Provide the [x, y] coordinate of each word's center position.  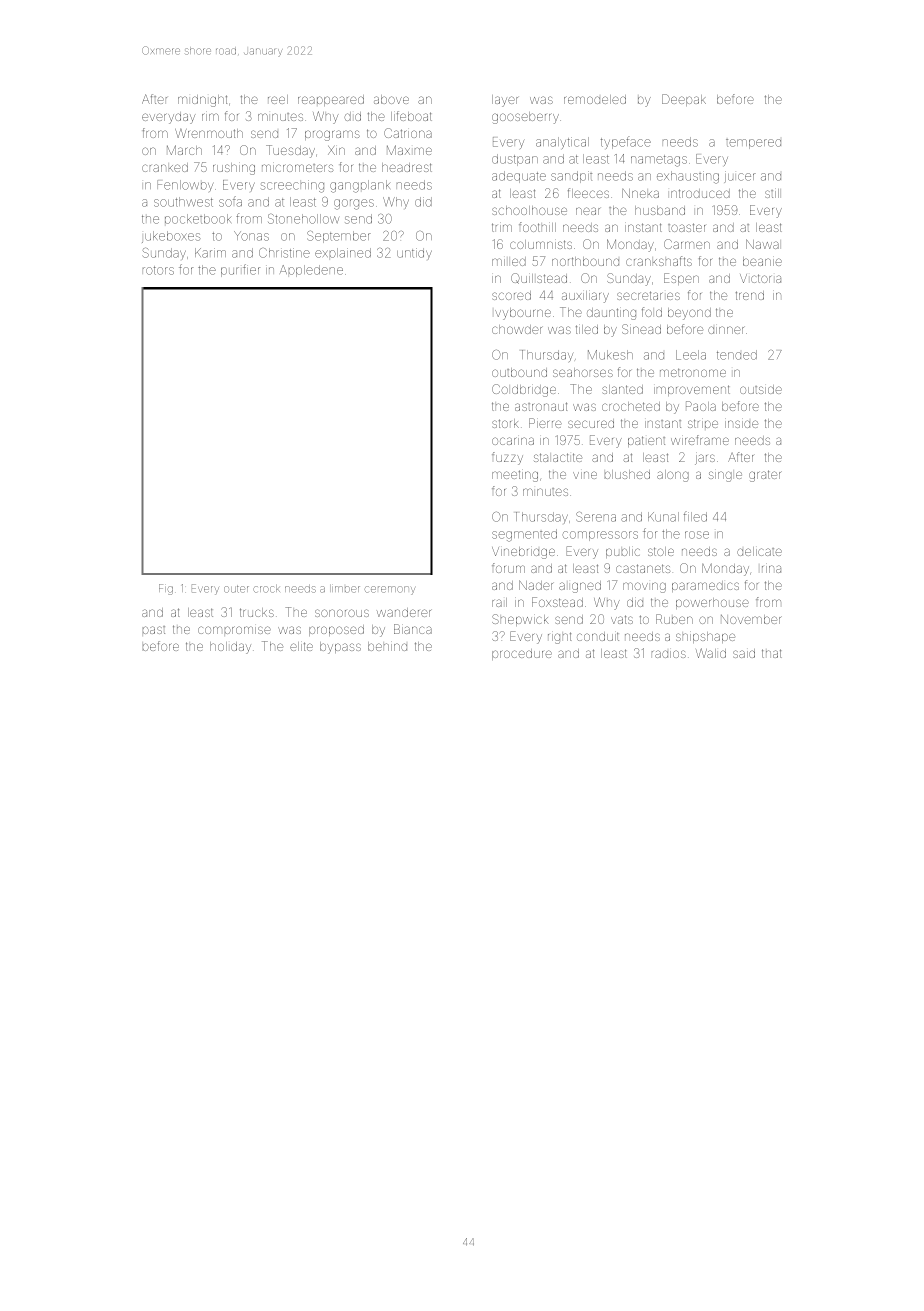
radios [669, 654]
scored [511, 295]
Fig [166, 589]
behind [387, 646]
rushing [234, 169]
